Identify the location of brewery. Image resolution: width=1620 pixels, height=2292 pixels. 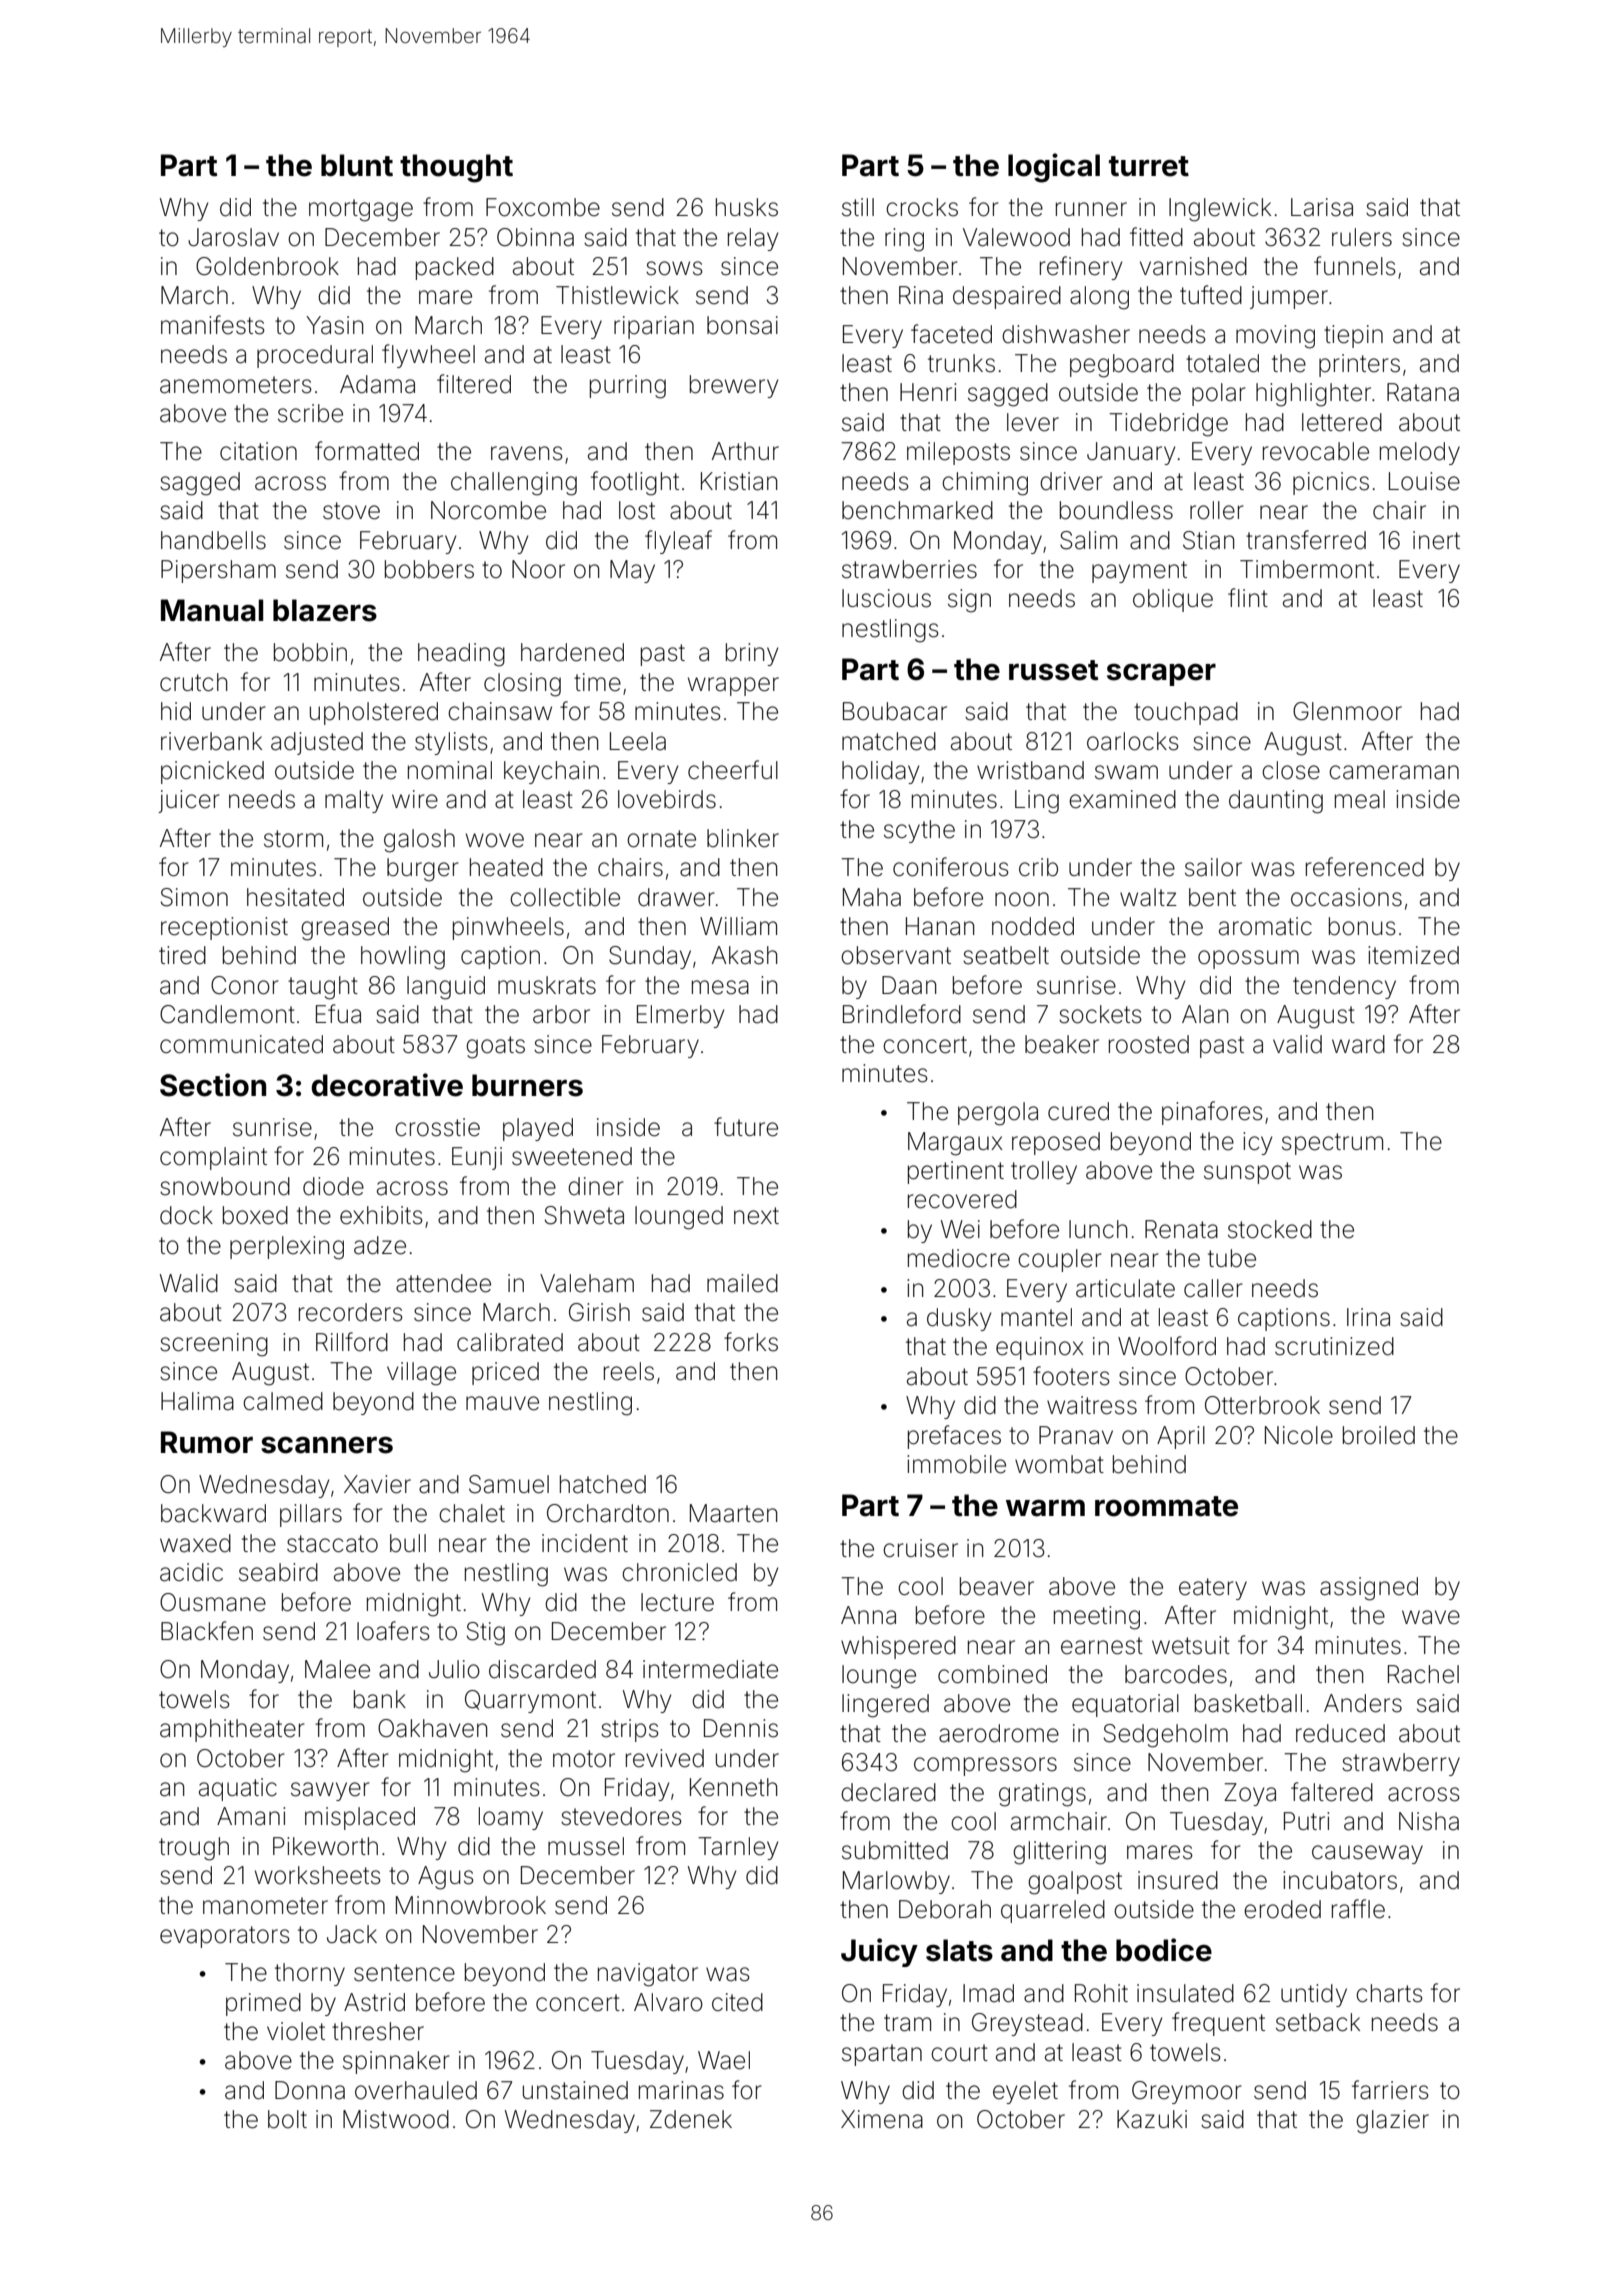
(734, 386).
